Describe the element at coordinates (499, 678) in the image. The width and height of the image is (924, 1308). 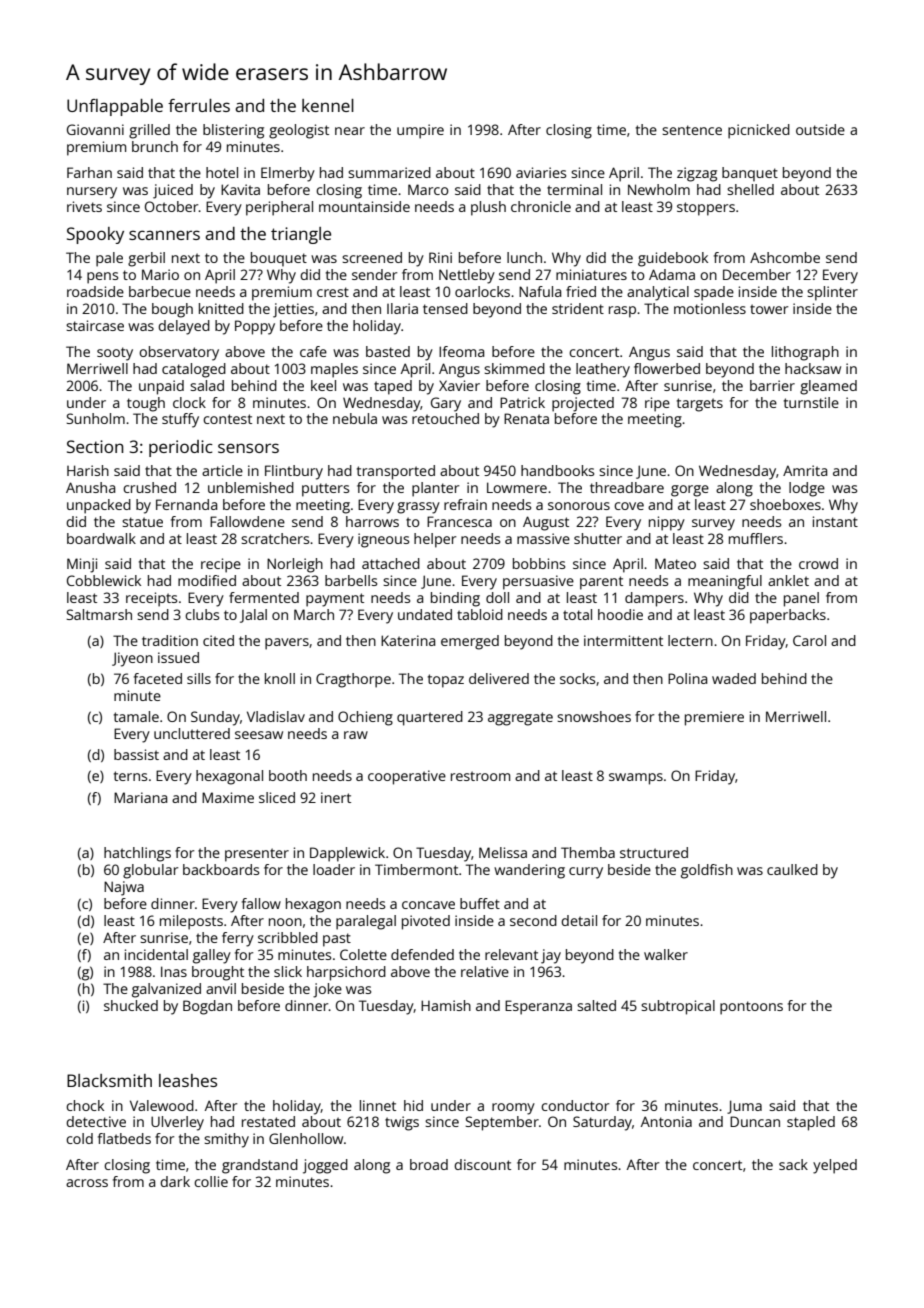
I see `delivered` at that location.
